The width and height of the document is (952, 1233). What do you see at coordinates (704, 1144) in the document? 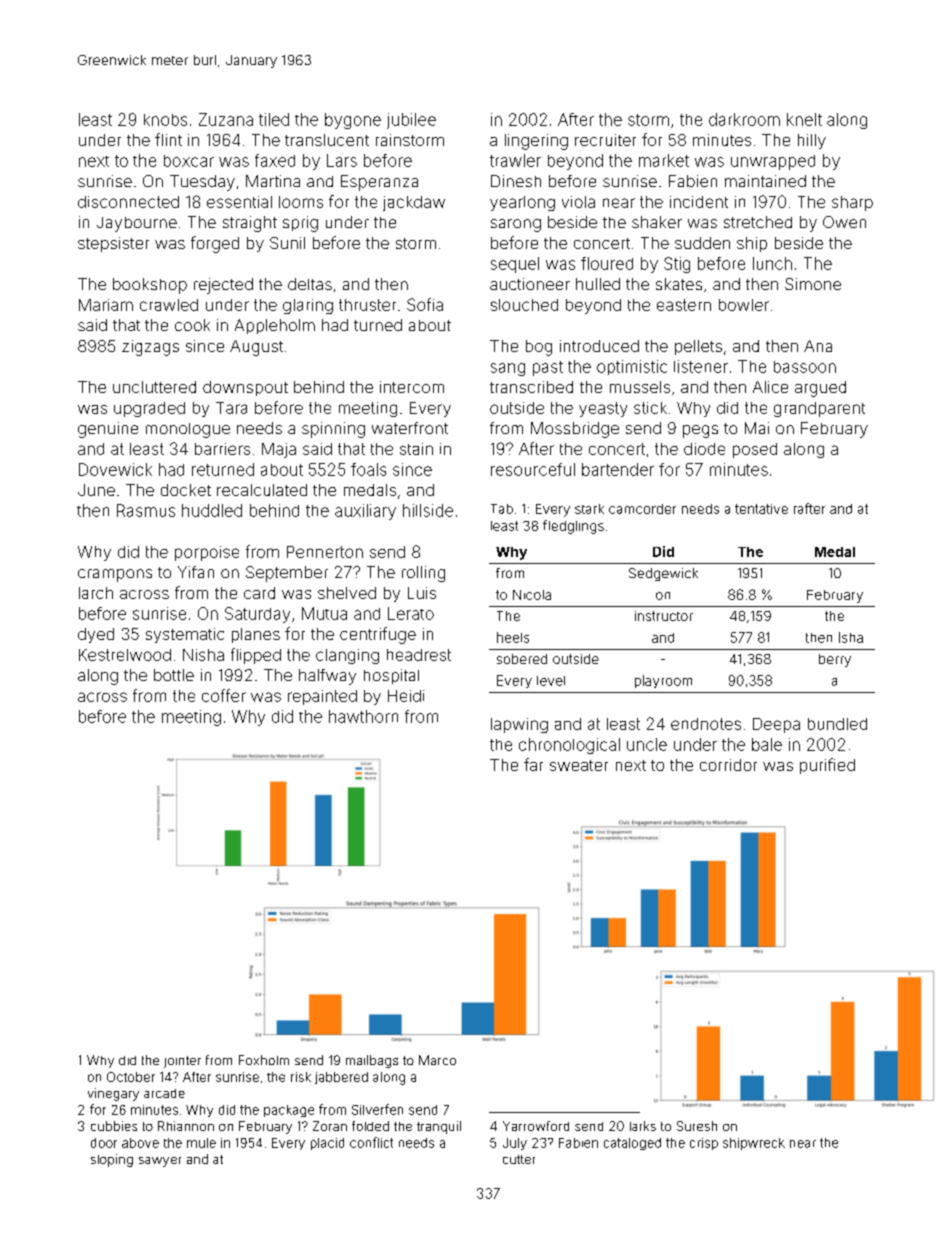
I see `crisp` at bounding box center [704, 1144].
